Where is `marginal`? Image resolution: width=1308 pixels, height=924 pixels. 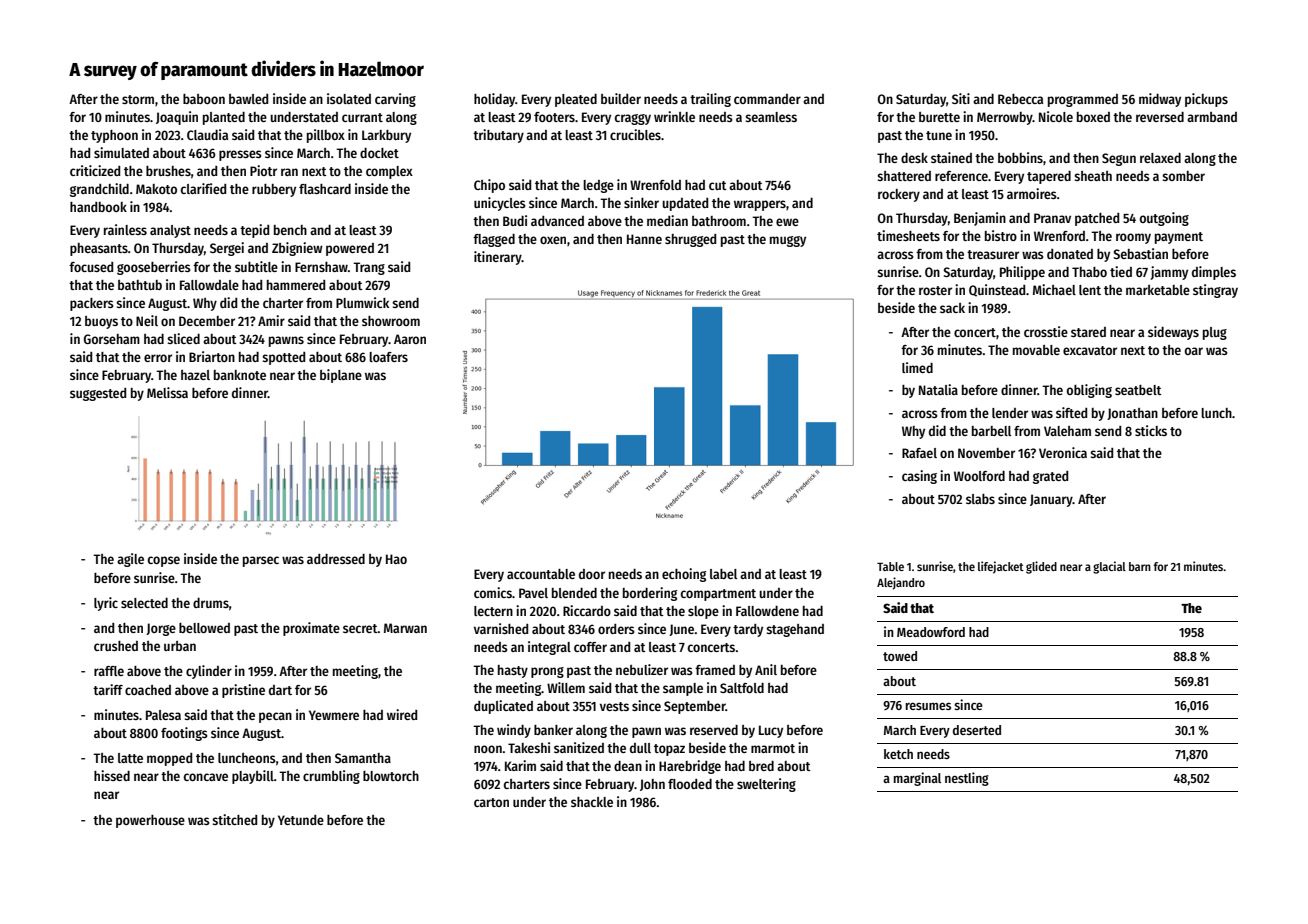 marginal is located at coordinates (917, 779).
